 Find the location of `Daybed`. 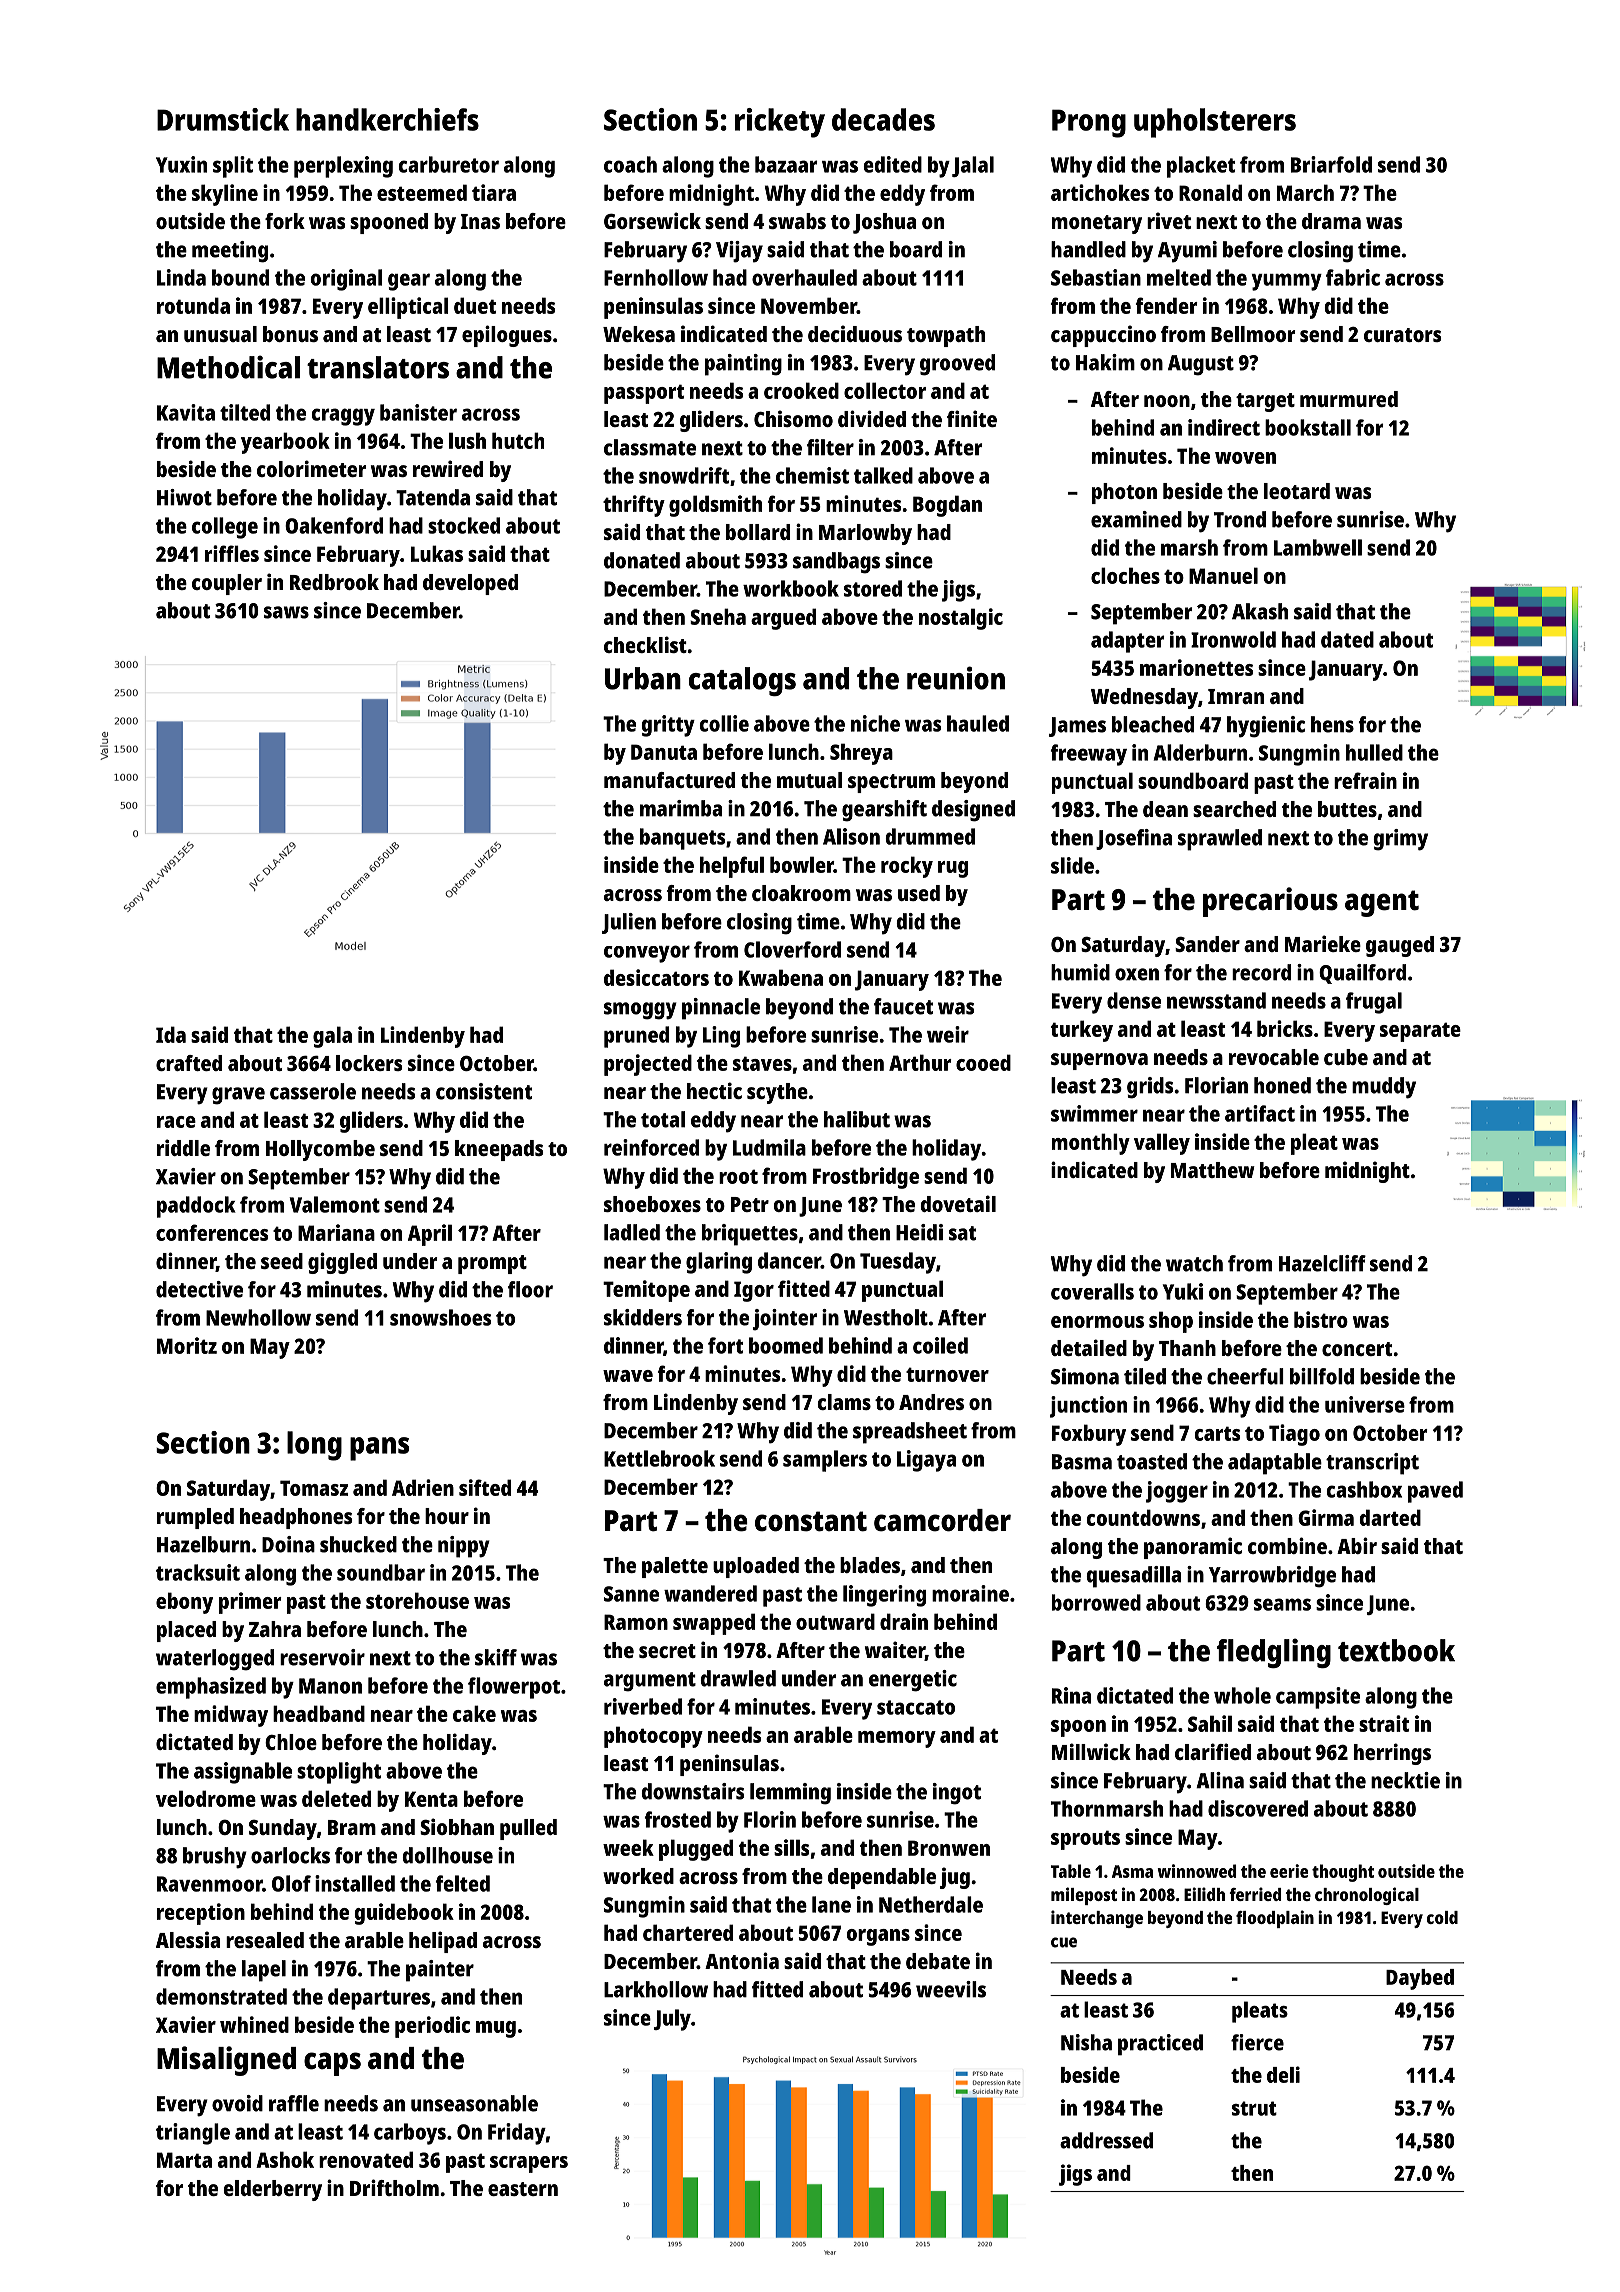

Daybed is located at coordinates (1420, 1979).
